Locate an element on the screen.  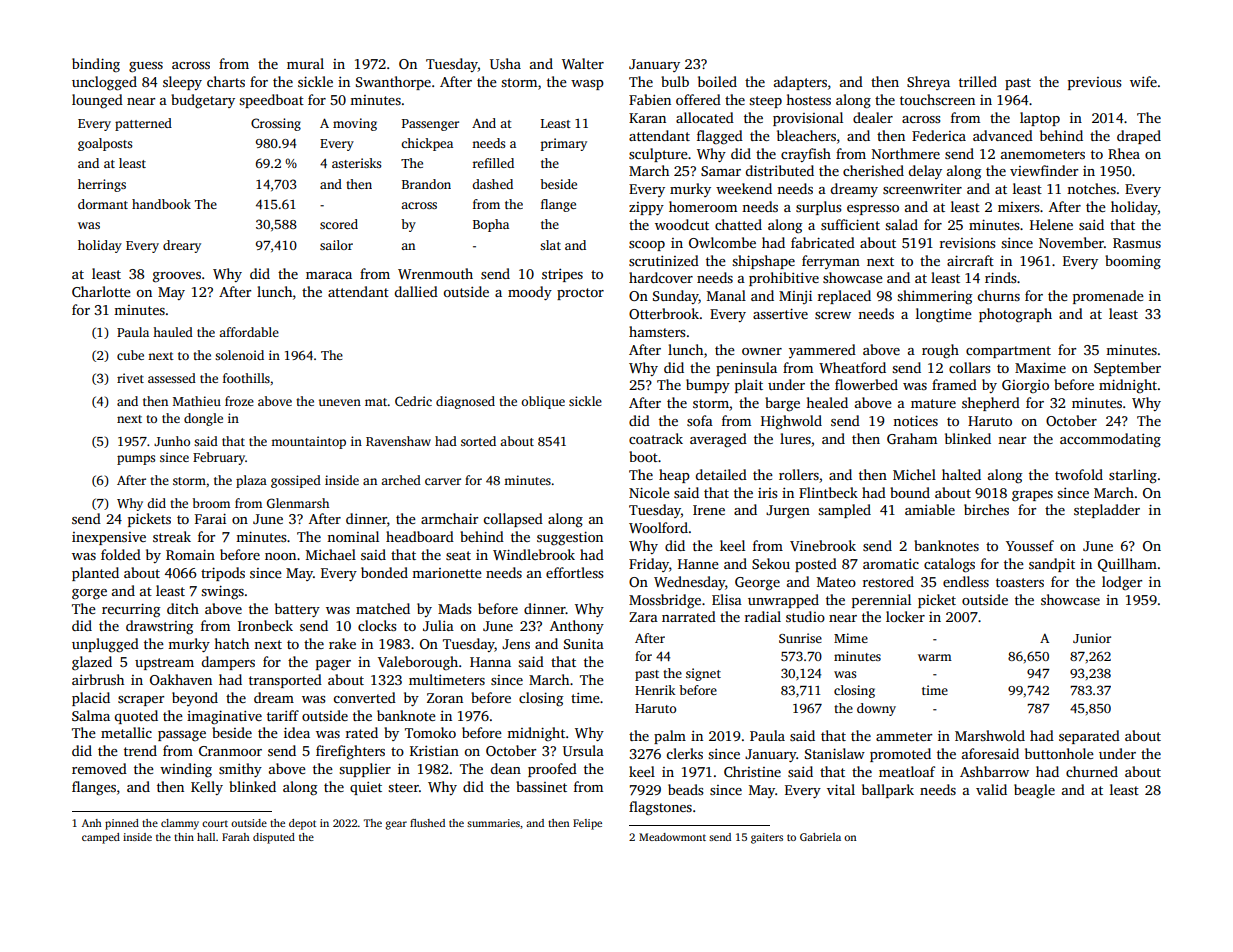
compartment is located at coordinates (1008, 352).
